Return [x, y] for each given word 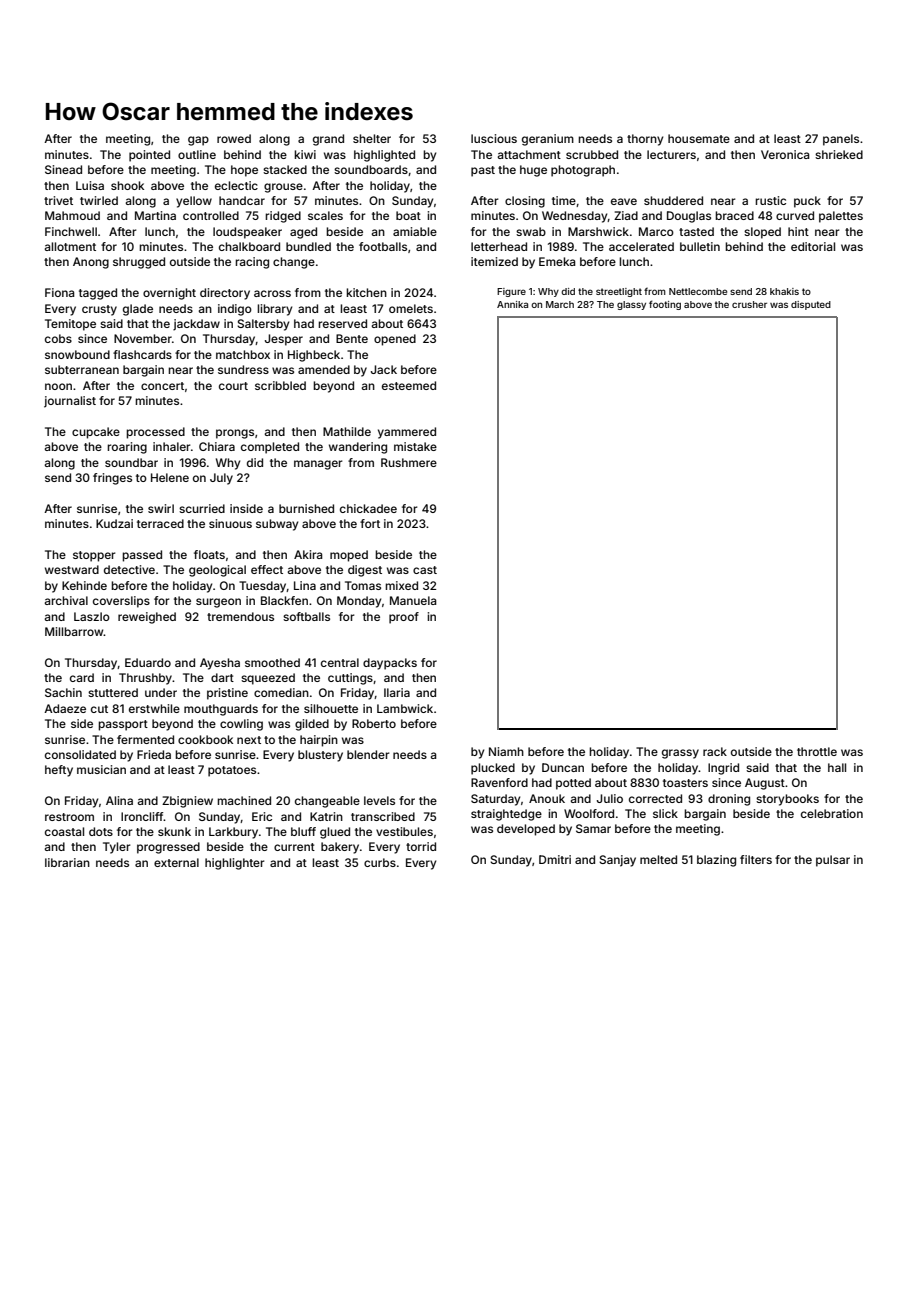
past [483, 171]
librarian [67, 862]
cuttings [350, 679]
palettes [841, 217]
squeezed [268, 679]
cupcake [96, 433]
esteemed [409, 385]
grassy [680, 754]
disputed [811, 305]
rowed [234, 138]
